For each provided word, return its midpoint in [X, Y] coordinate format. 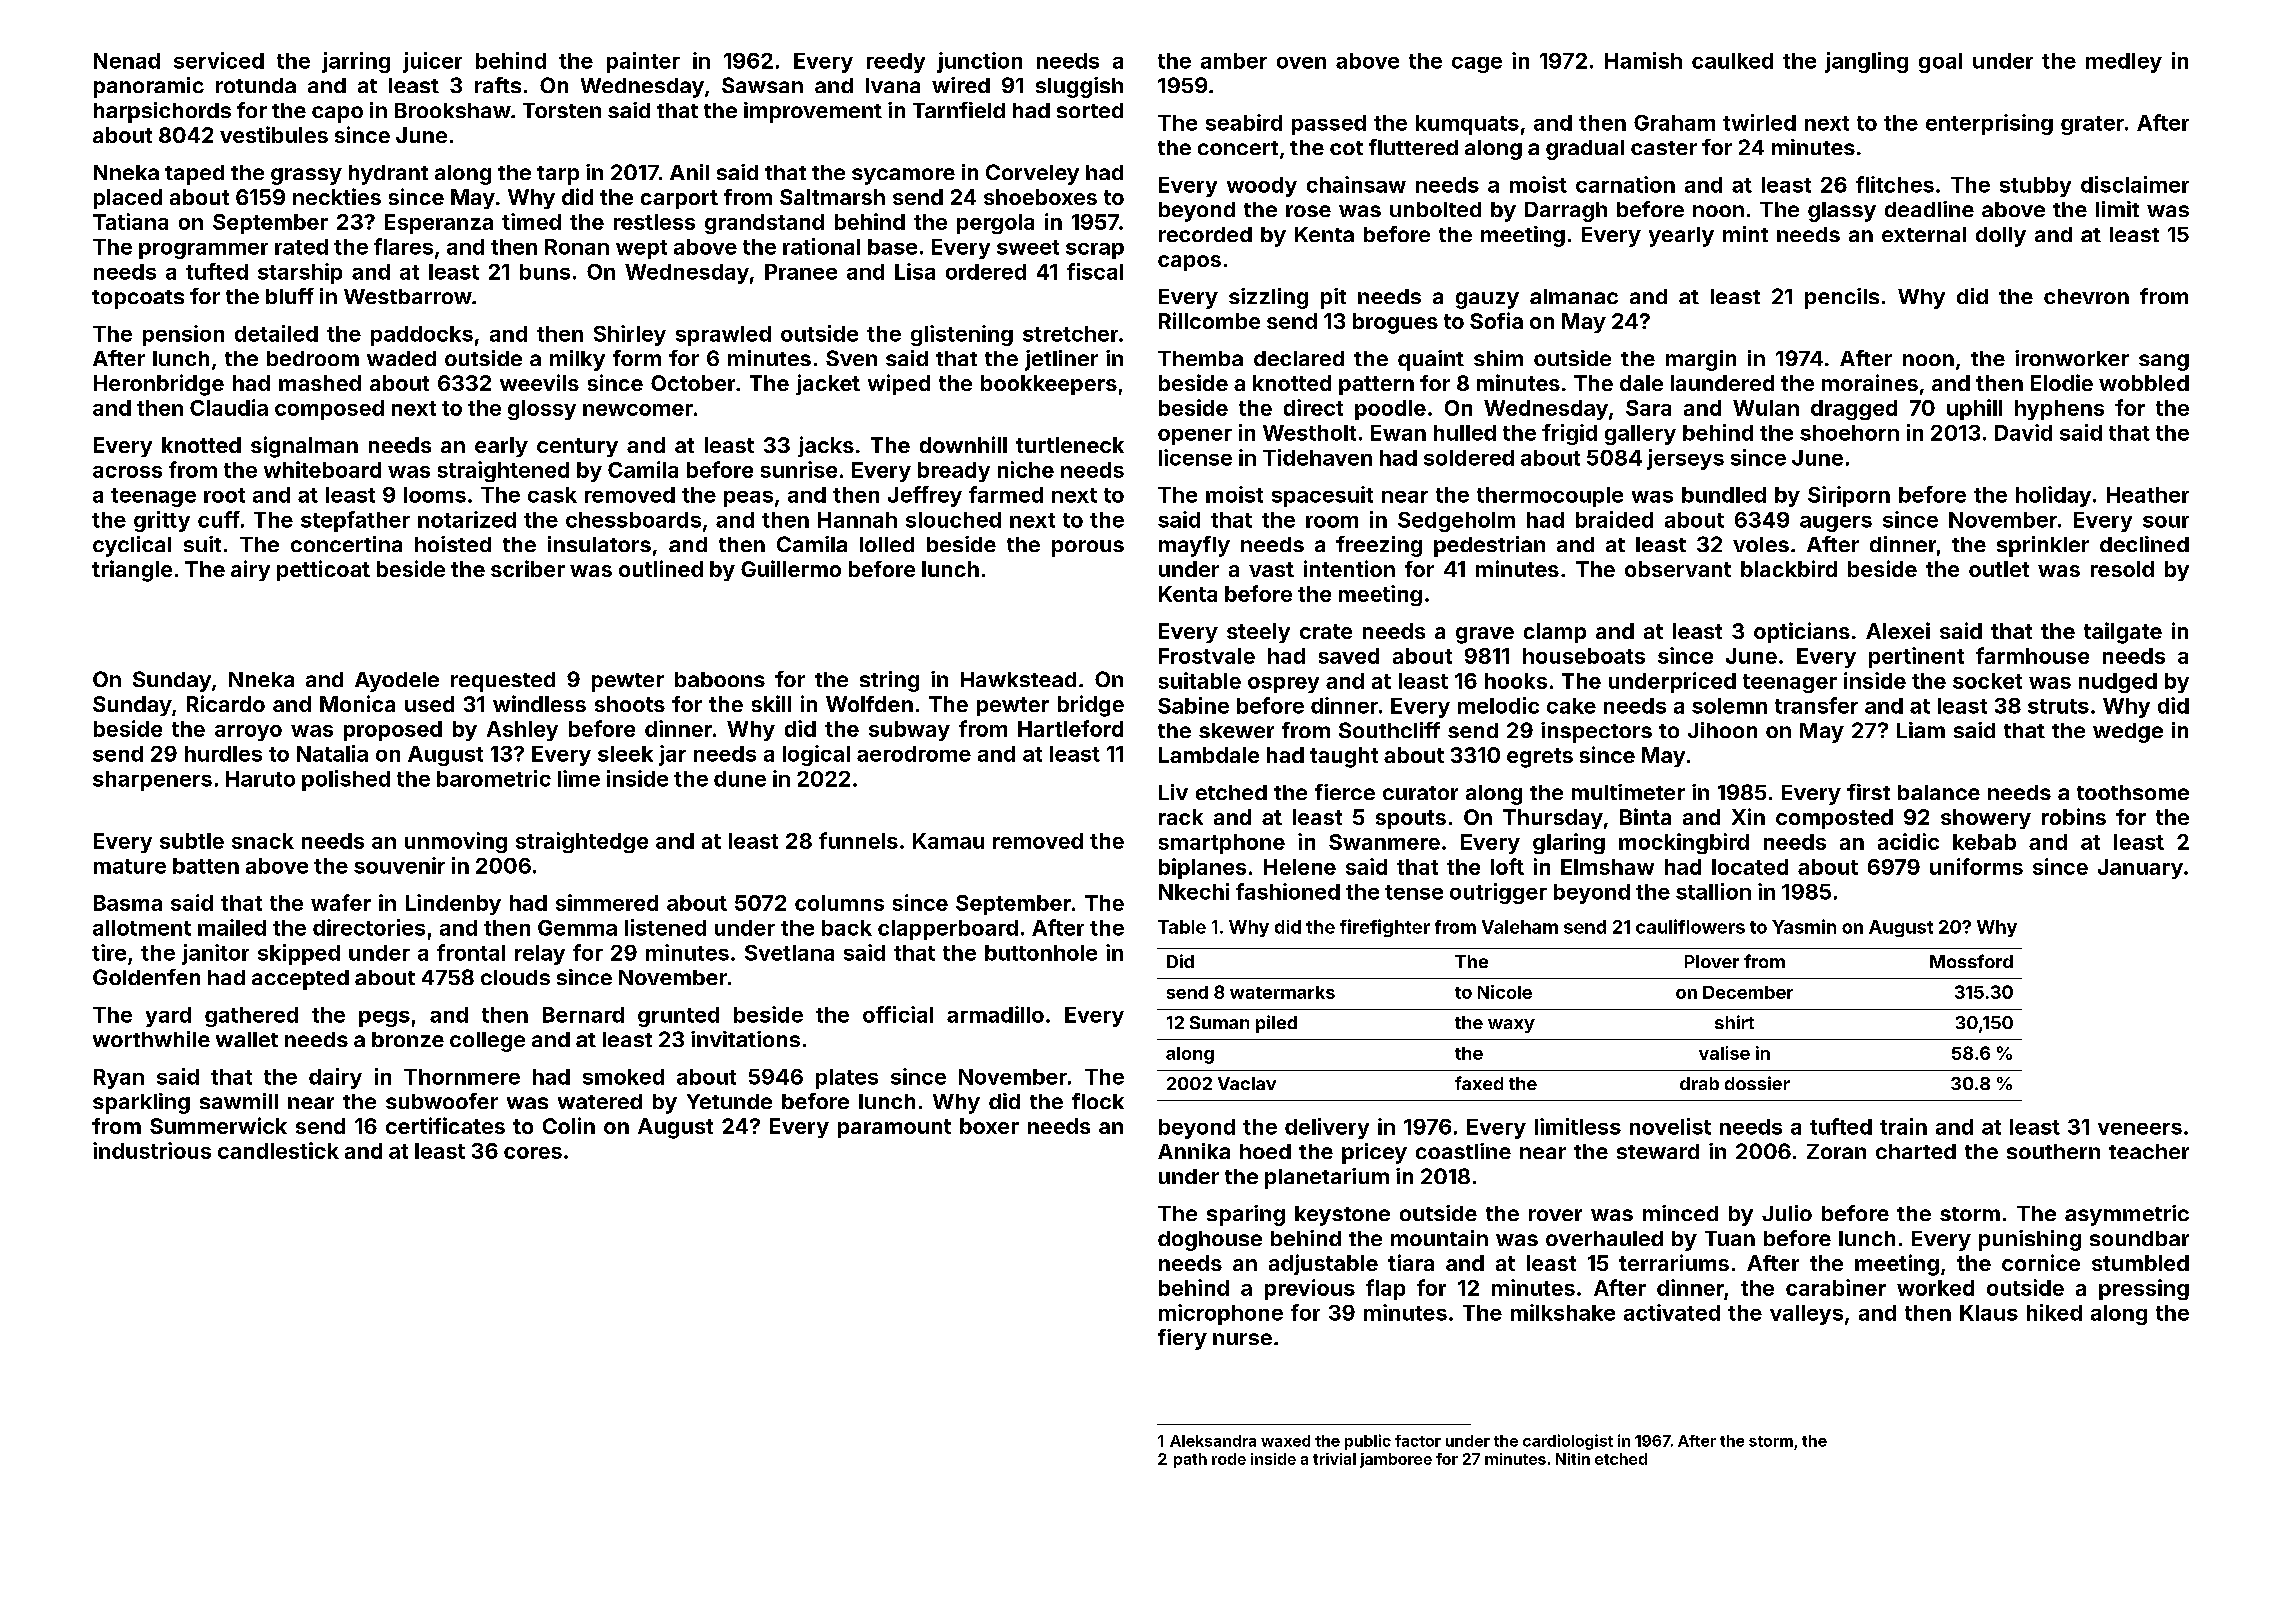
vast [1271, 569]
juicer [432, 62]
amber [1234, 61]
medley [2124, 63]
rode [1229, 1459]
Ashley [522, 731]
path [1190, 1460]
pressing [2144, 1289]
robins [2074, 816]
